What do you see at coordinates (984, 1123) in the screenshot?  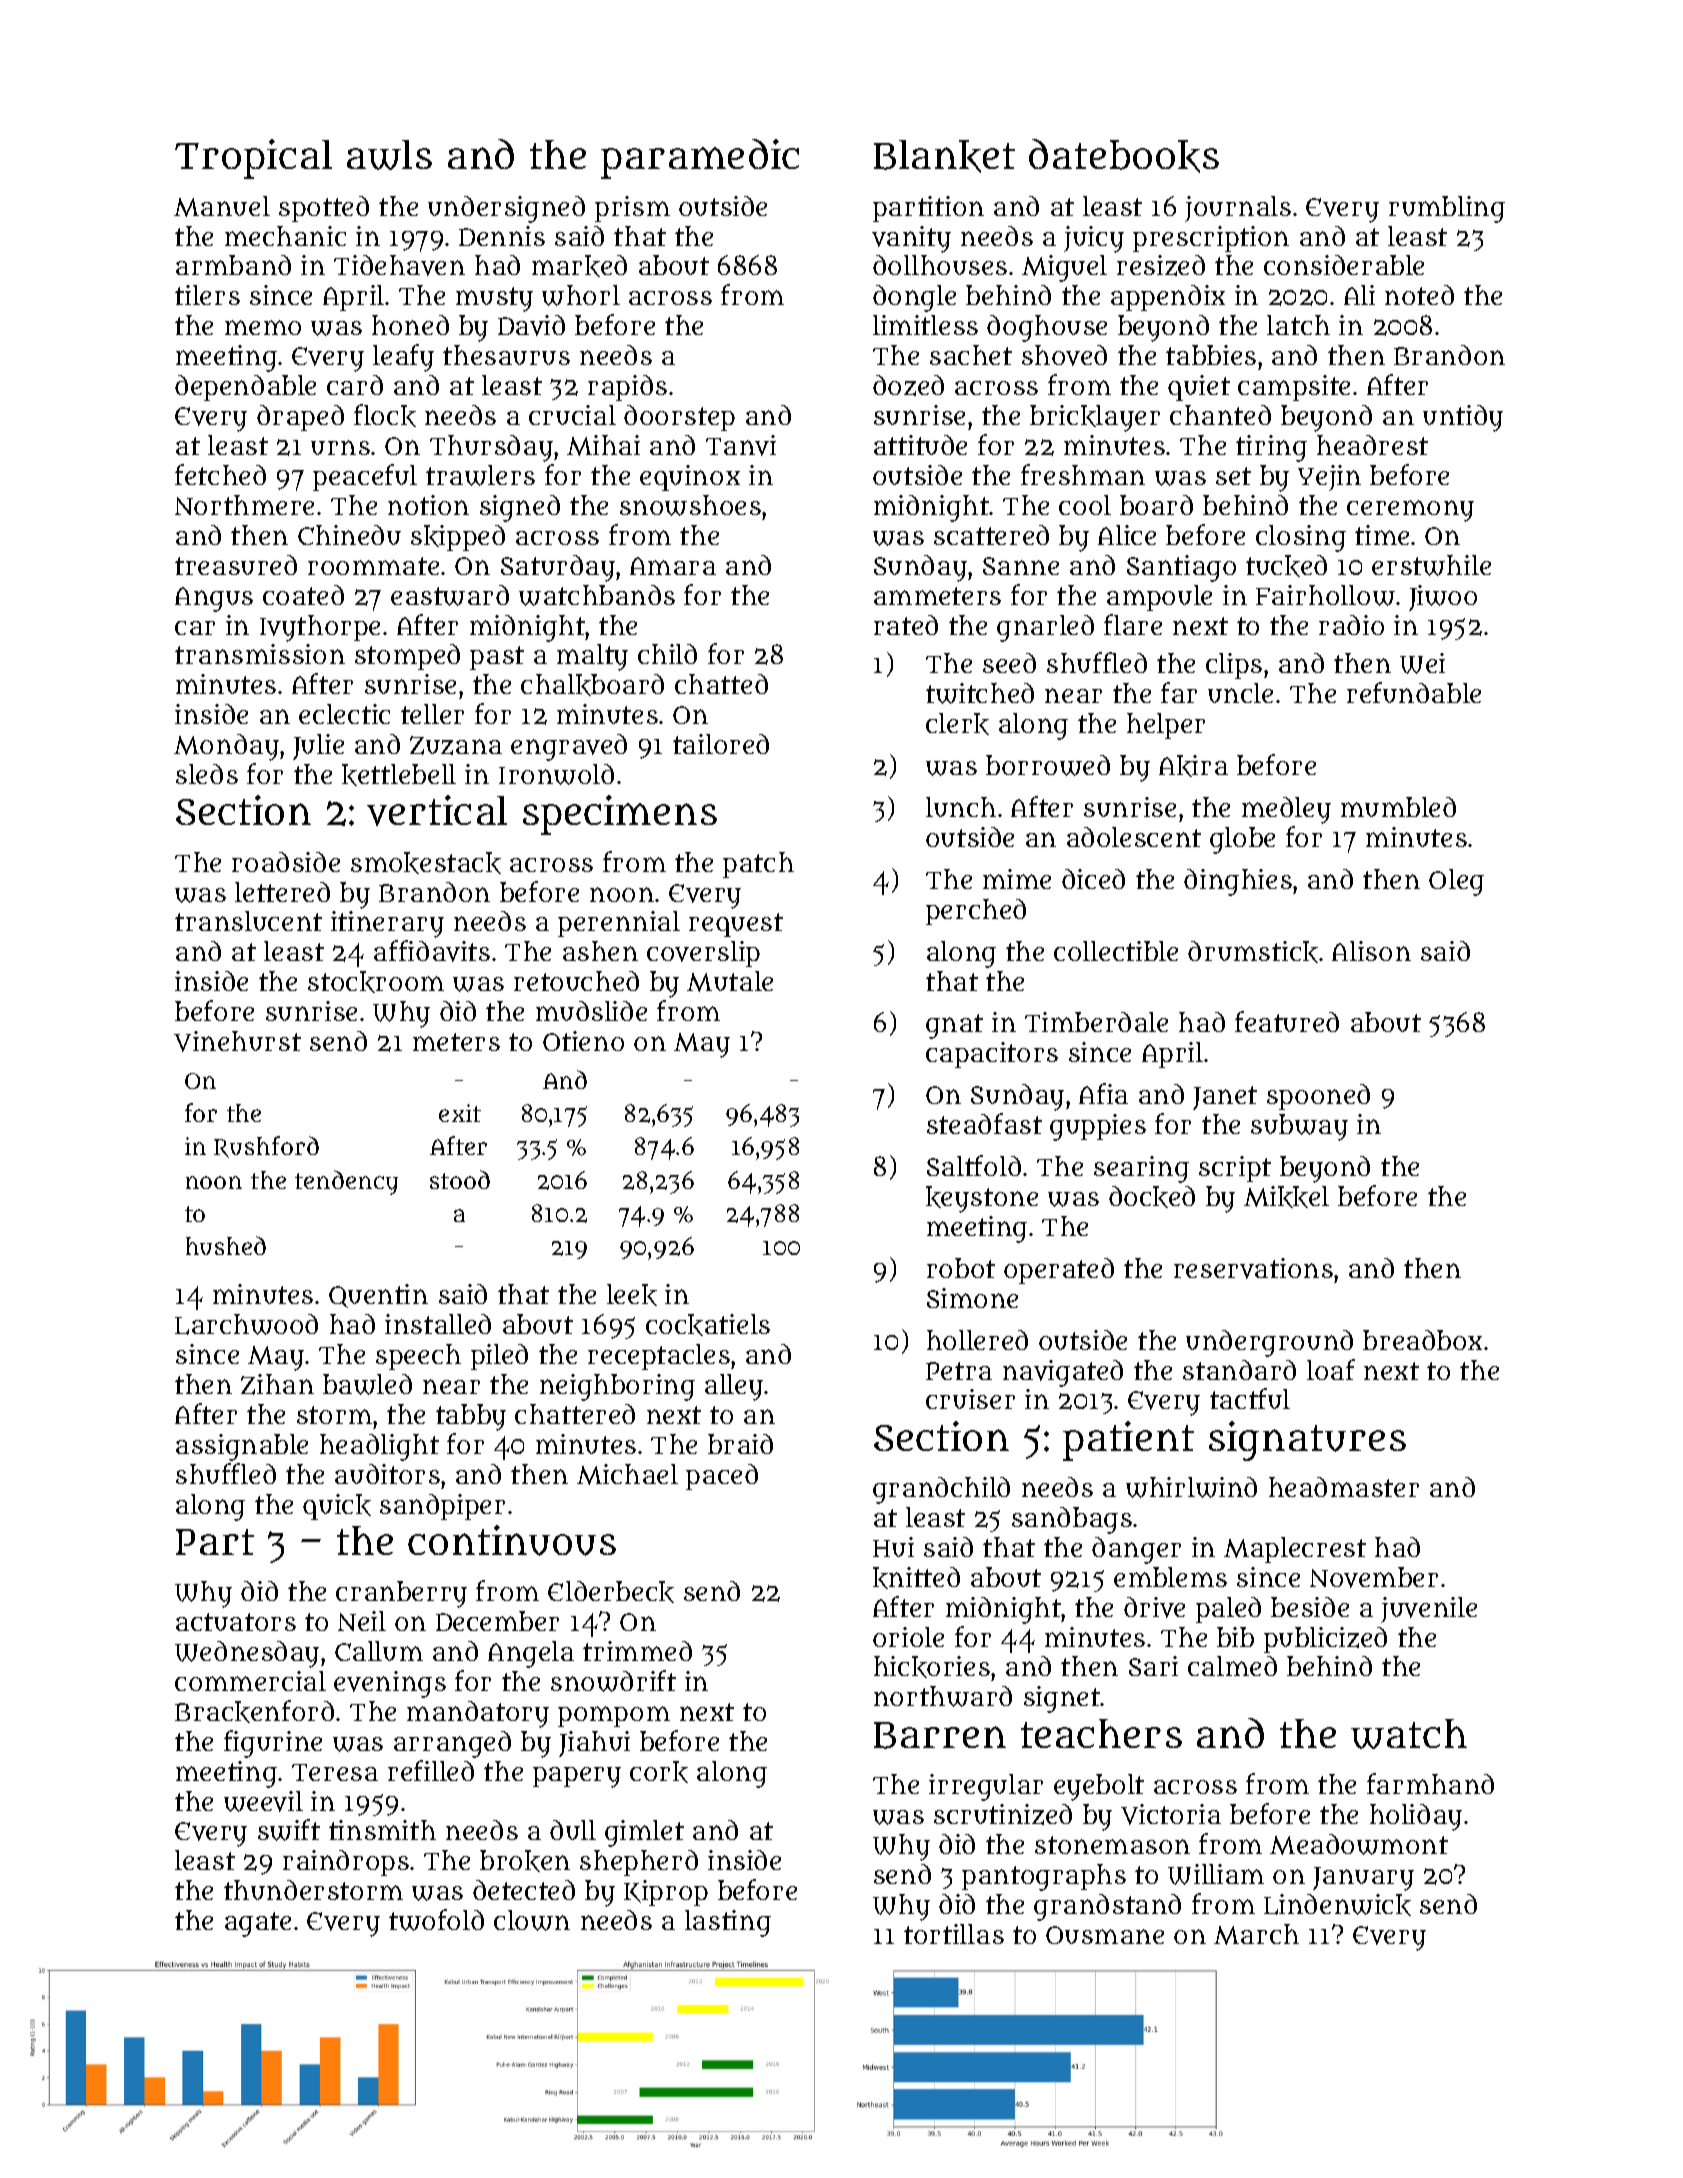 I see `steadfast` at bounding box center [984, 1123].
